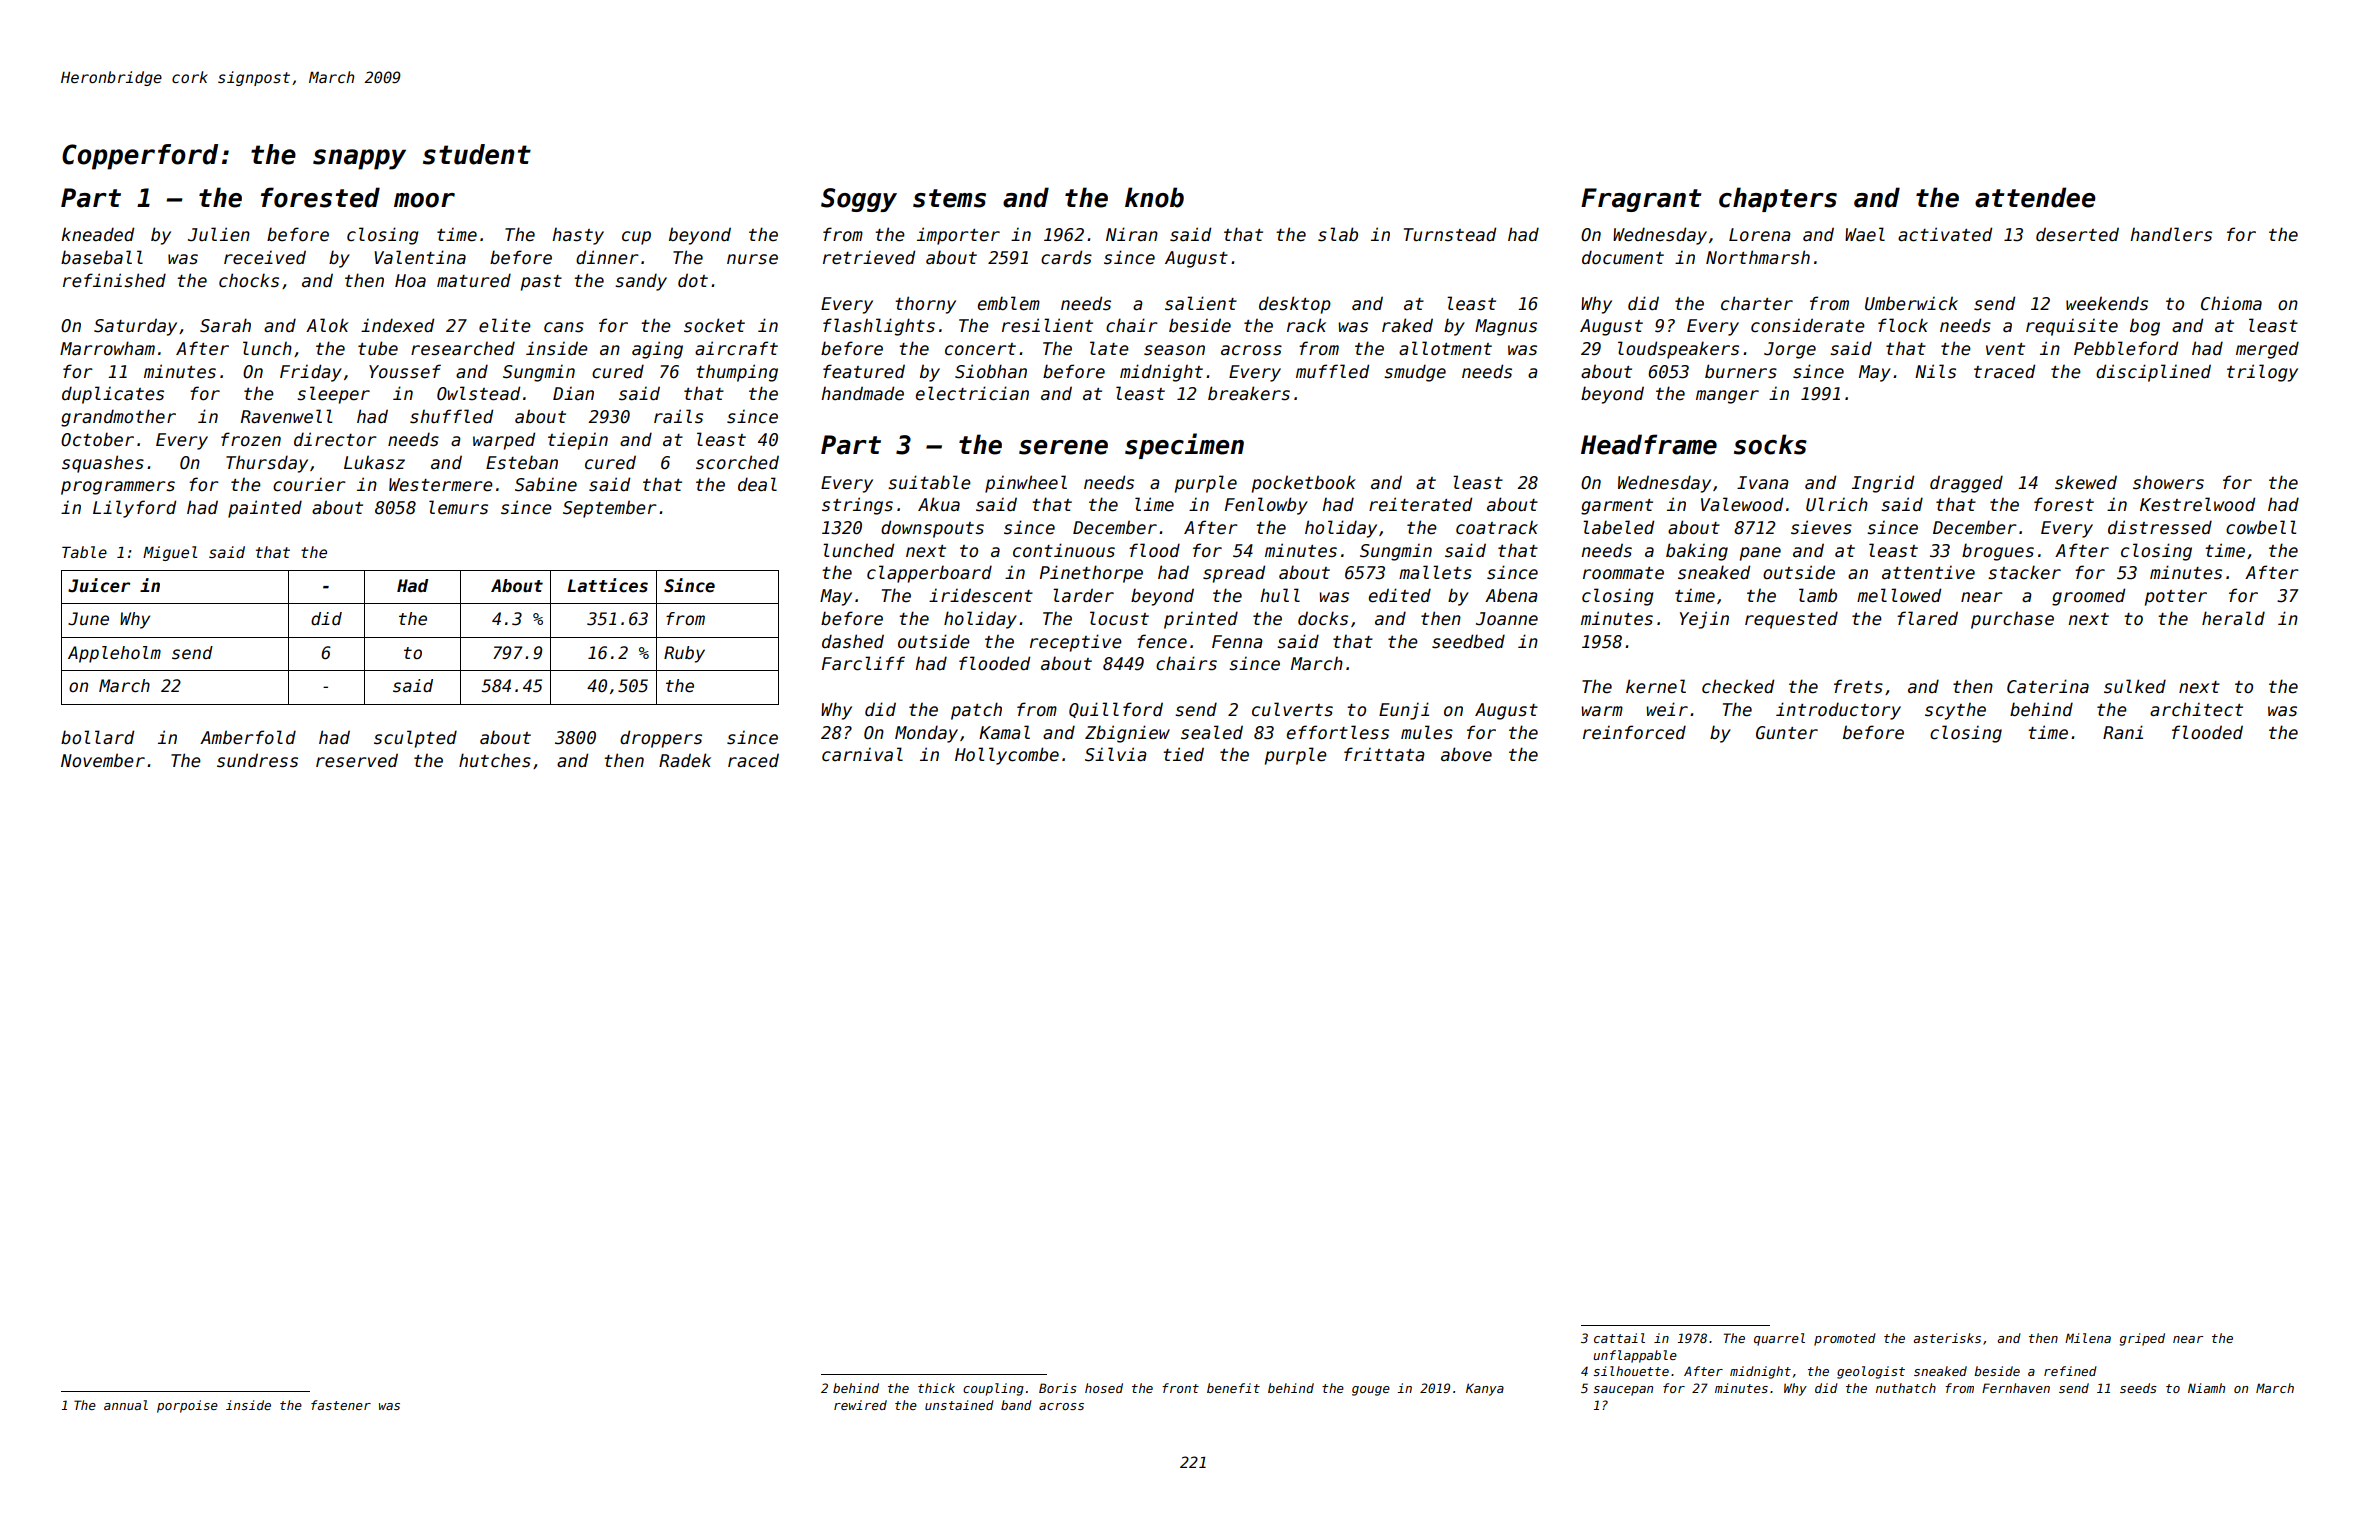 The image size is (2360, 1527). What do you see at coordinates (1109, 348) in the image?
I see `late` at bounding box center [1109, 348].
